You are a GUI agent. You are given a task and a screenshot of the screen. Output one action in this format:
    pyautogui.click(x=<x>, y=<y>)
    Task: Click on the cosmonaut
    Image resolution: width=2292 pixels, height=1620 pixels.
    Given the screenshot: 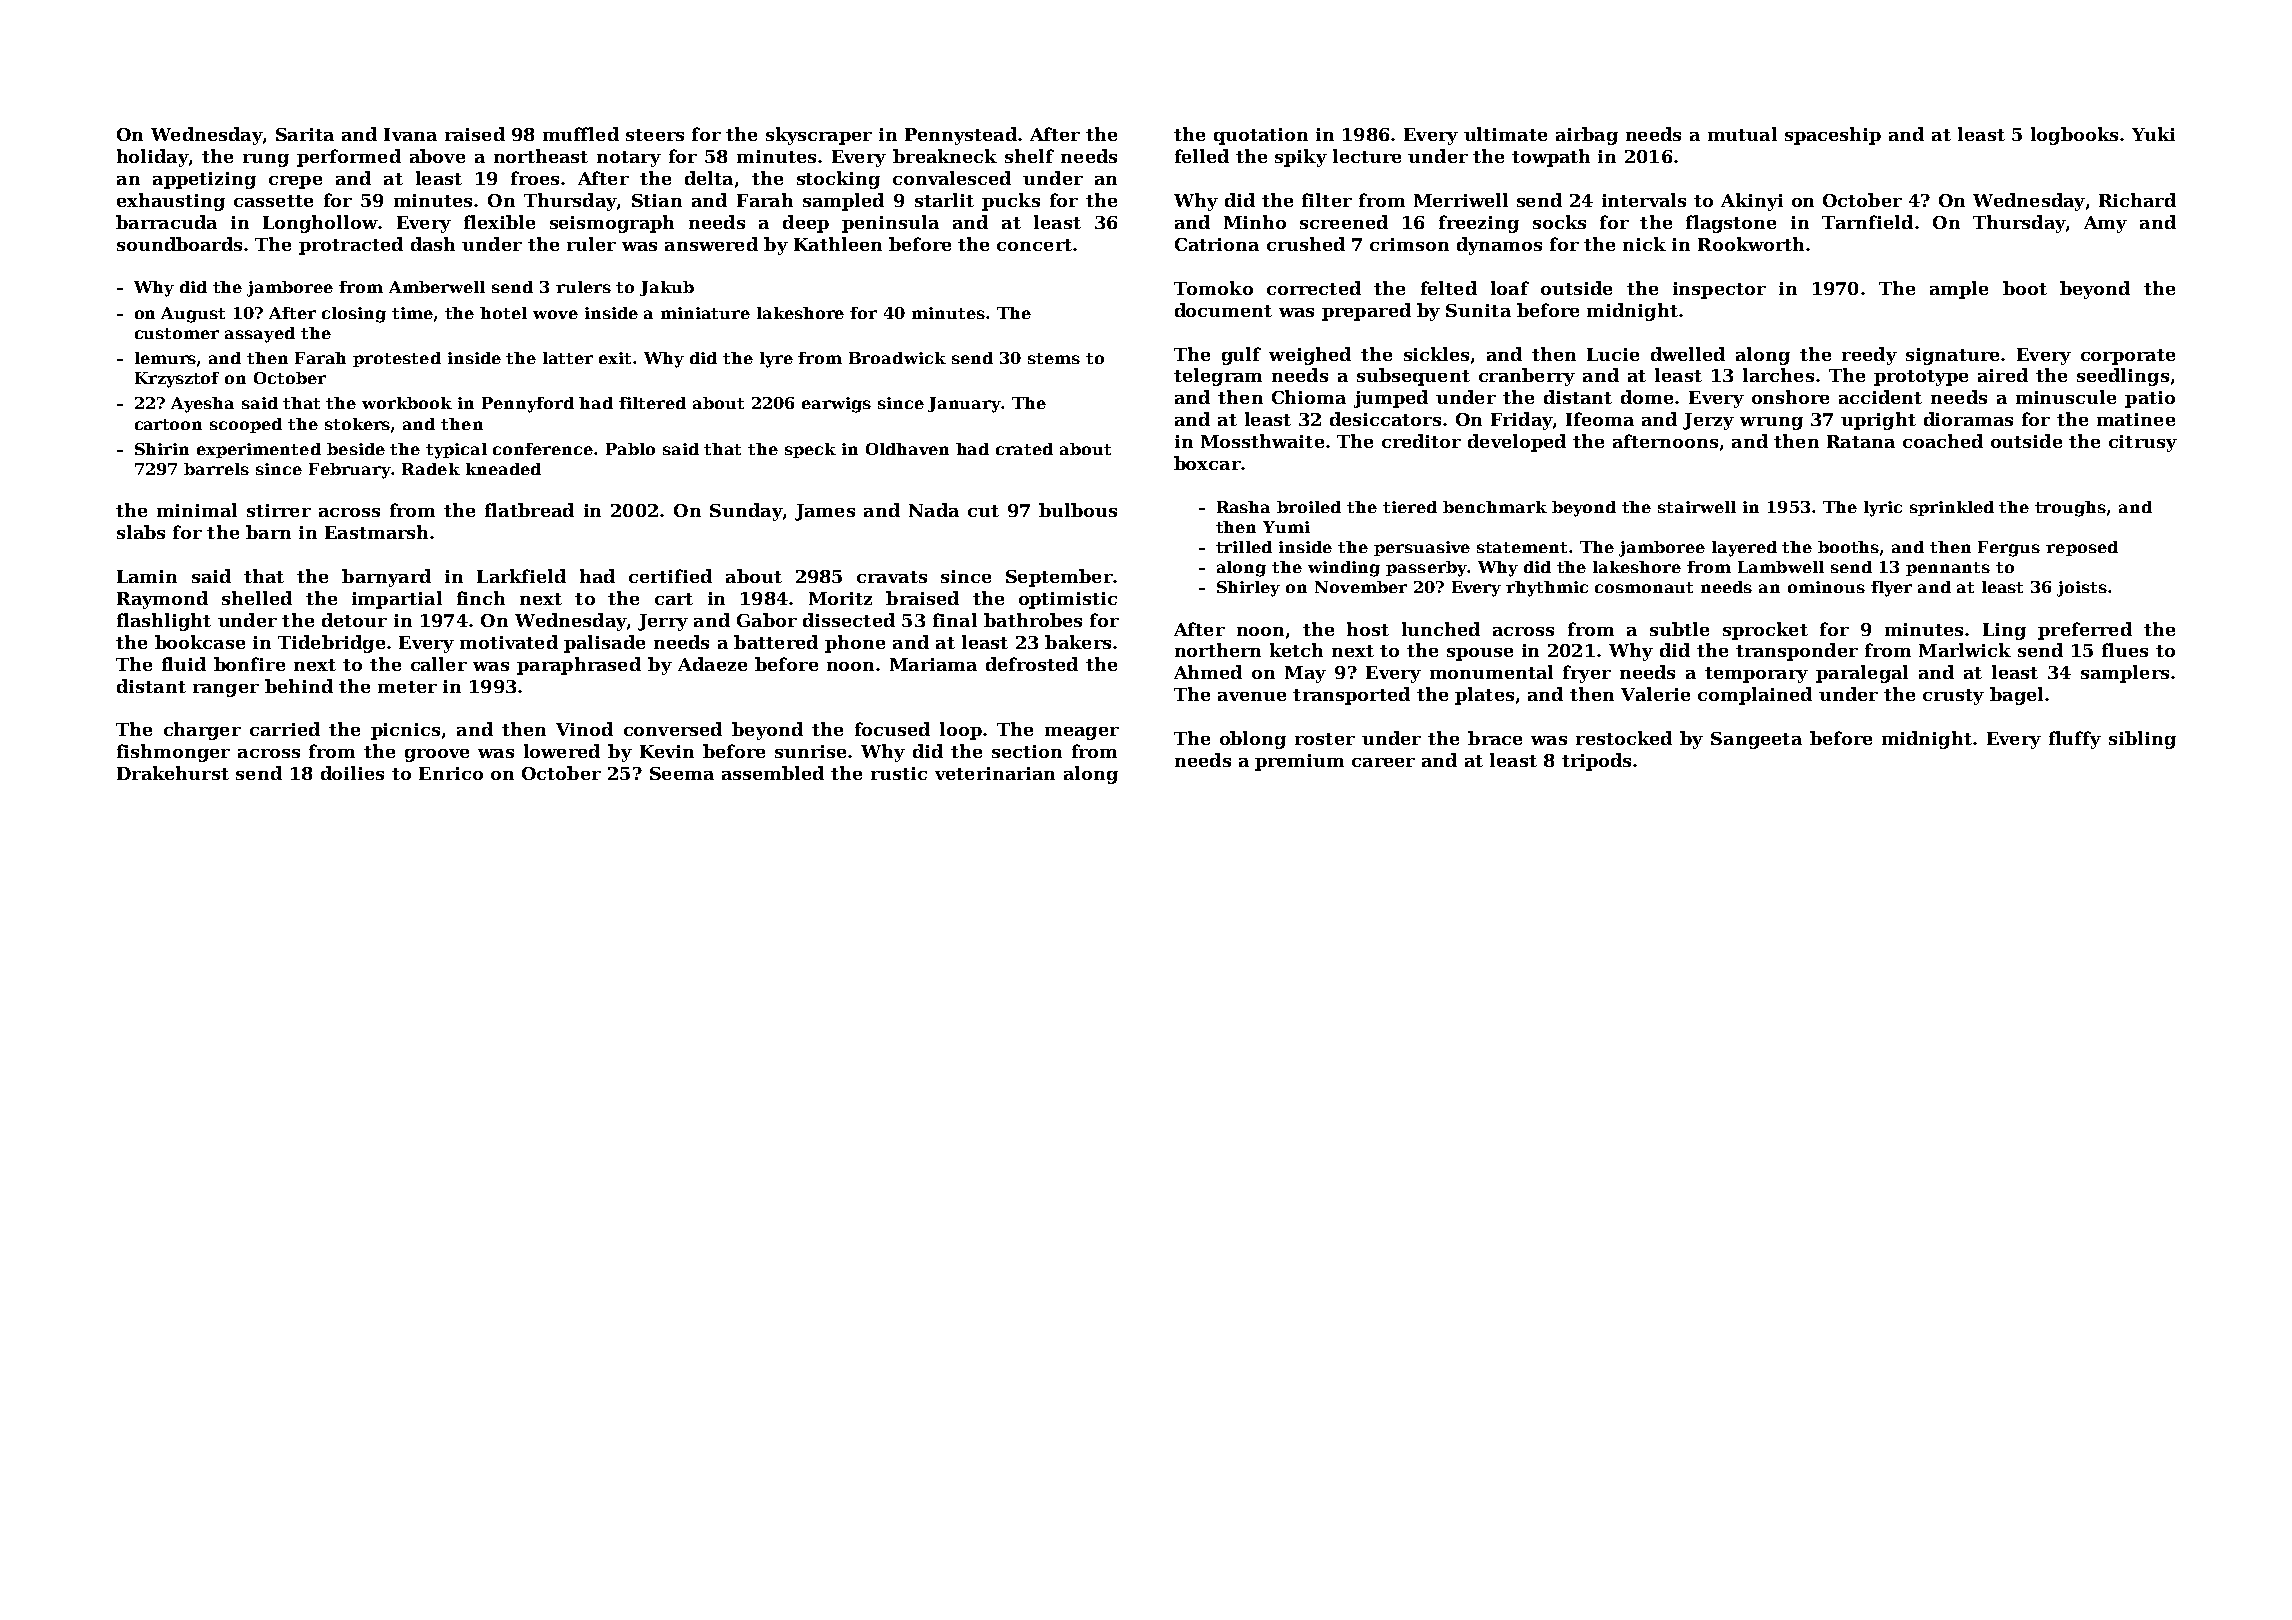 What is the action you would take?
    pyautogui.click(x=1644, y=587)
